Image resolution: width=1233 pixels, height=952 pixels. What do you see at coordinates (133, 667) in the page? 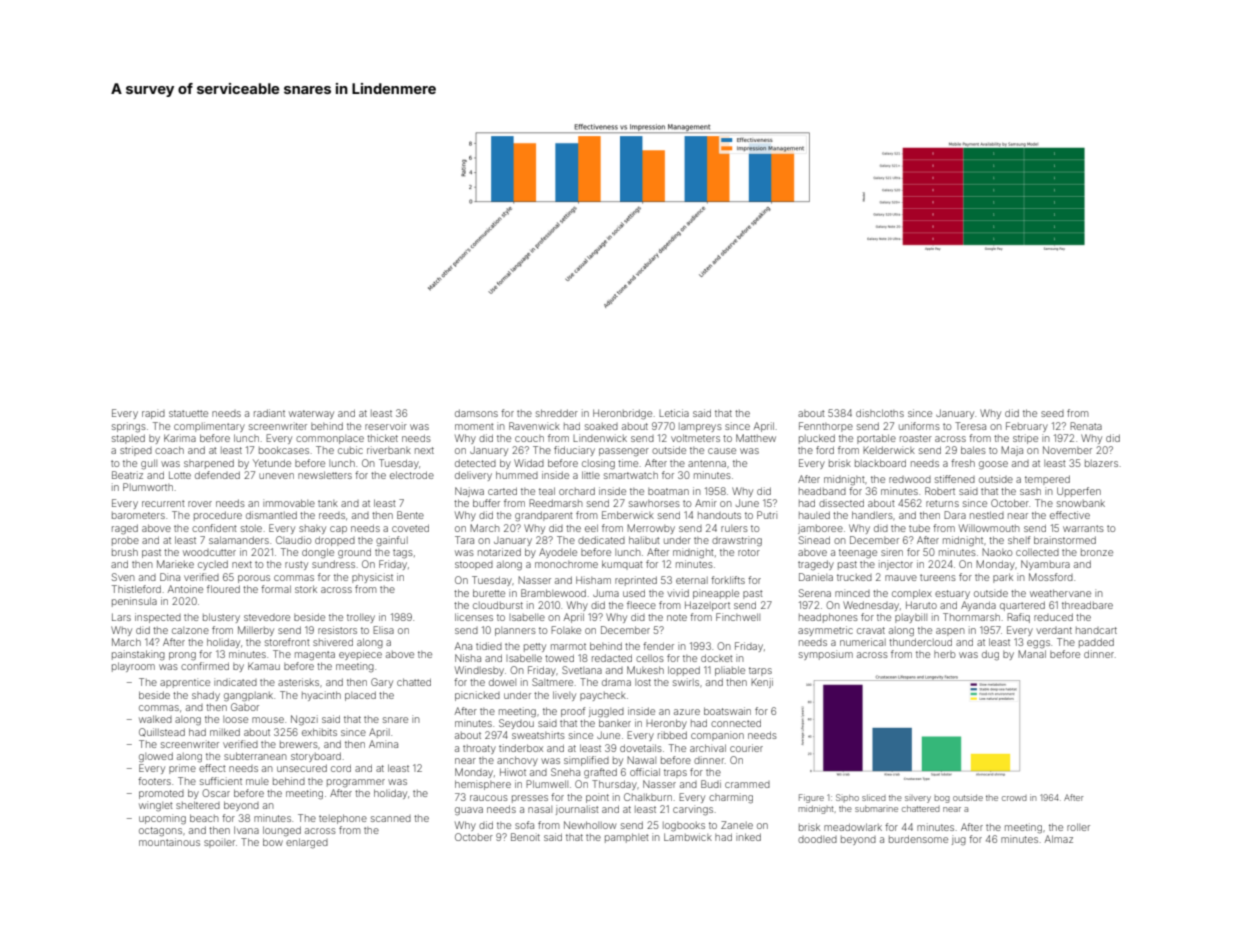
I see `playroom` at bounding box center [133, 667].
